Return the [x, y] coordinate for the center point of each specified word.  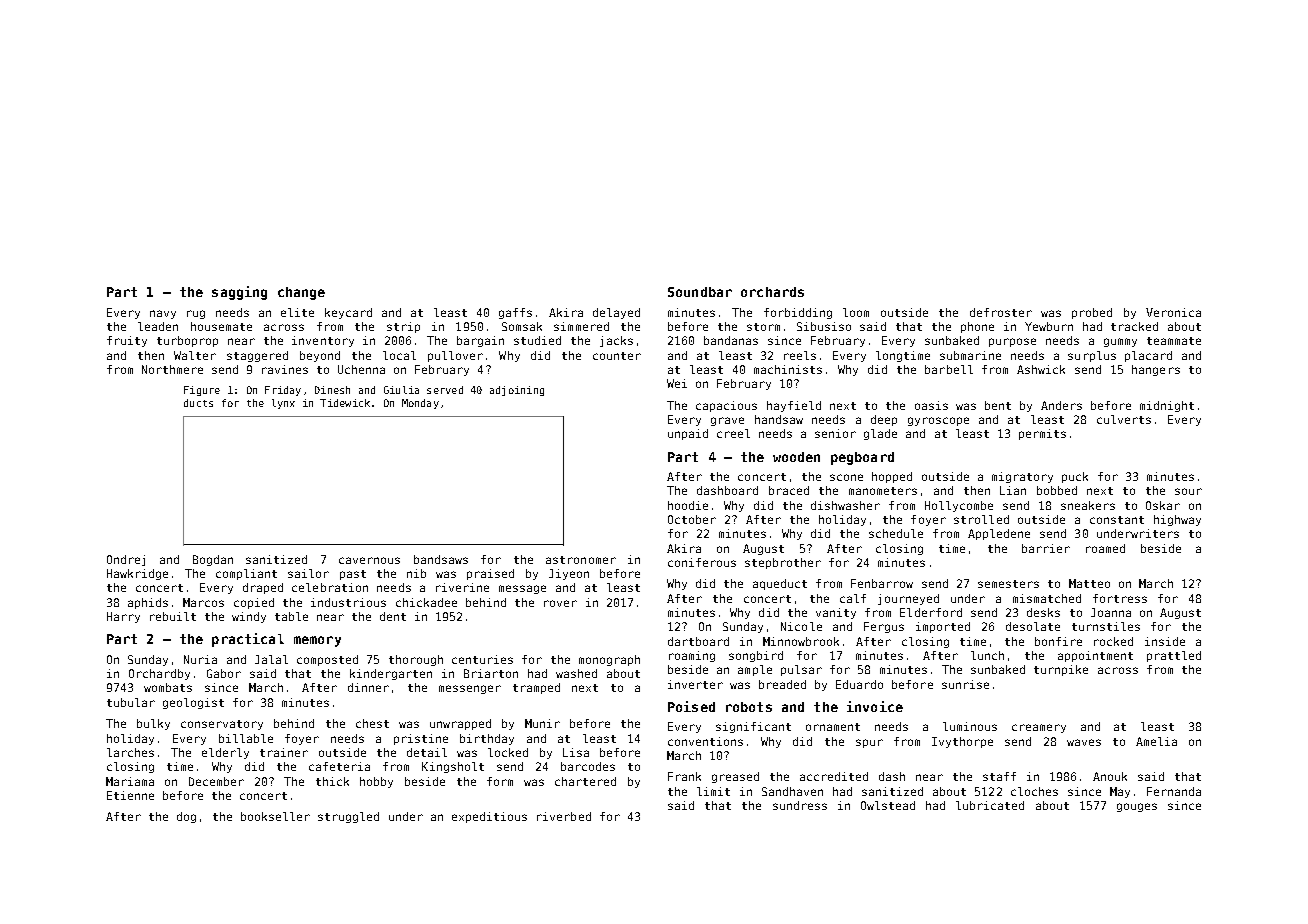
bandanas [731, 340]
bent [998, 405]
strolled [981, 519]
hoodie [688, 505]
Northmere [172, 369]
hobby [376, 782]
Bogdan [213, 560]
